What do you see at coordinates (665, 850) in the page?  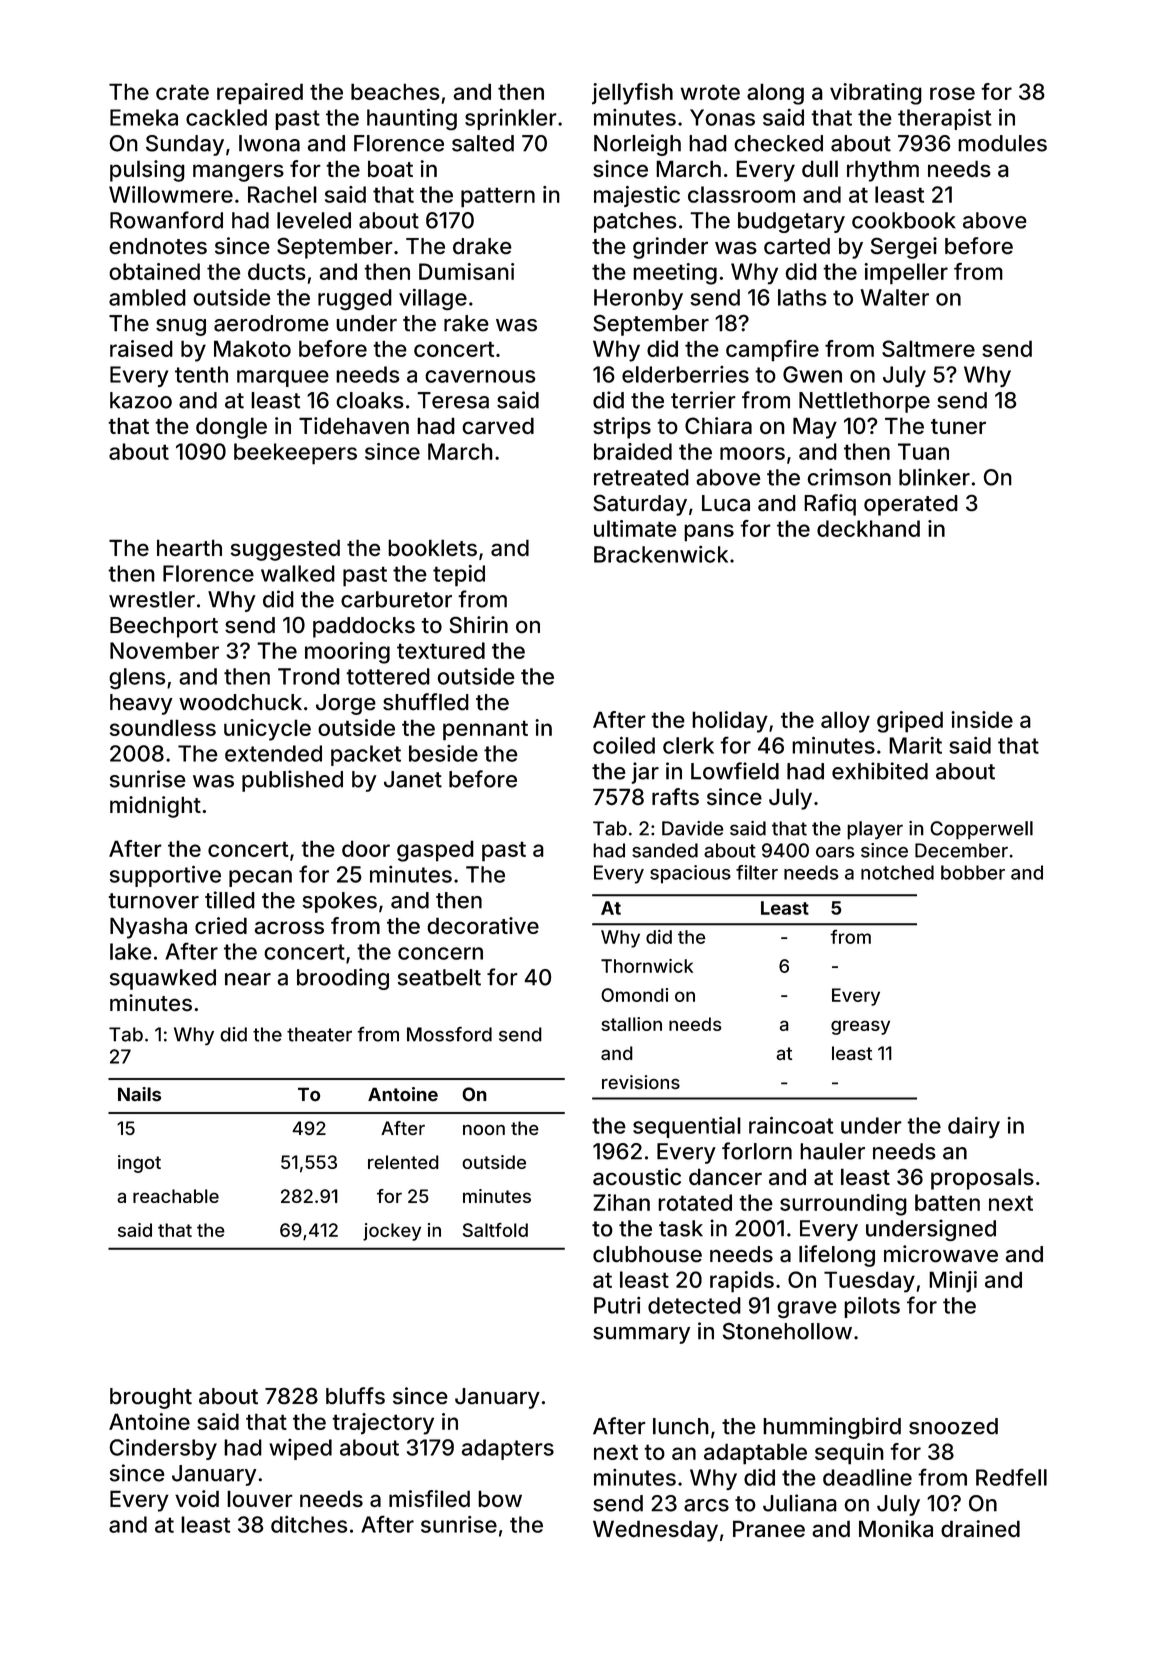 I see `sanded` at bounding box center [665, 850].
